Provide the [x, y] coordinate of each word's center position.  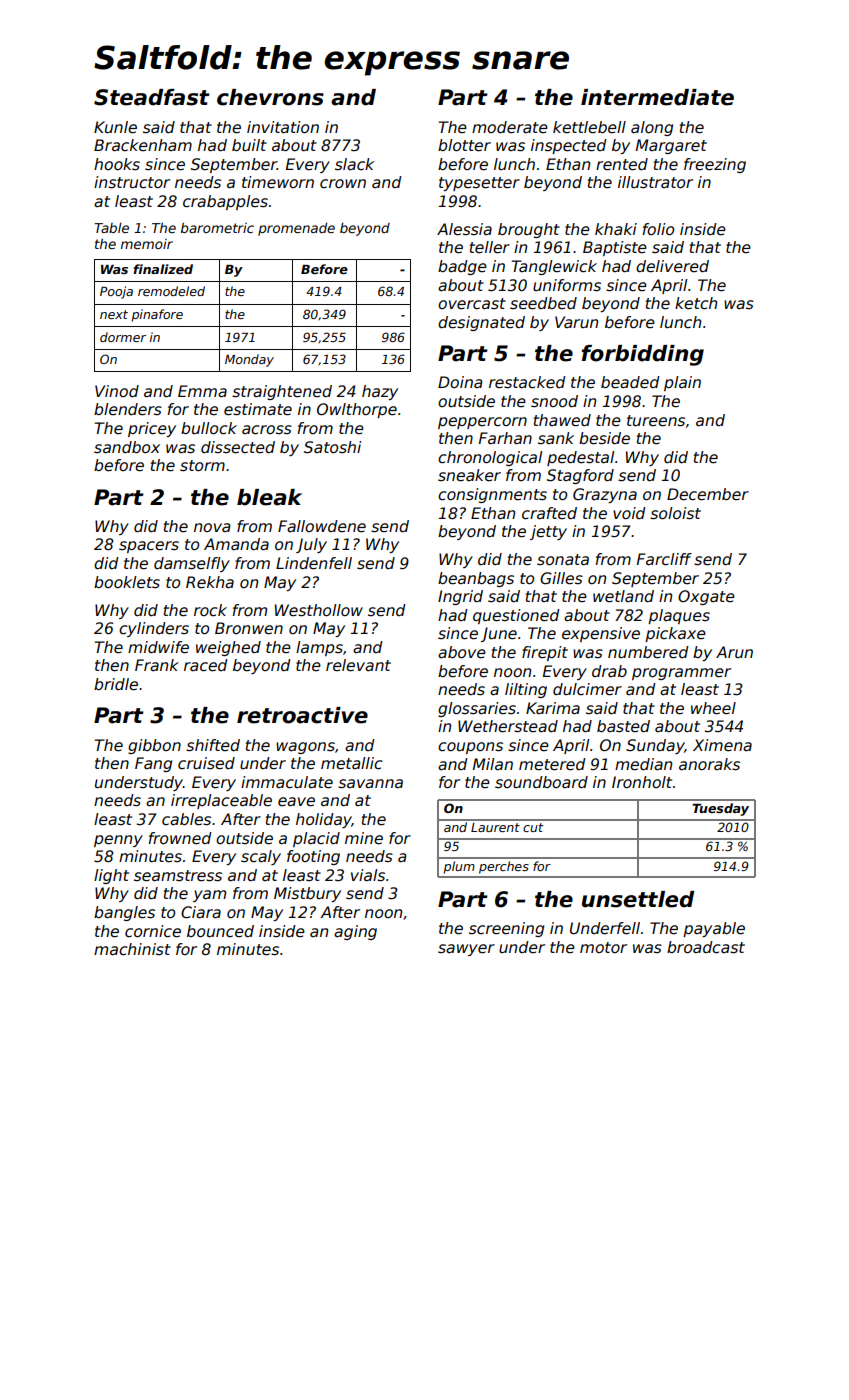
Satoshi [332, 447]
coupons [470, 748]
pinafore [157, 315]
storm [202, 466]
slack [354, 164]
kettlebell [589, 127]
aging [355, 932]
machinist [132, 949]
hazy [380, 392]
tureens [656, 421]
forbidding [642, 355]
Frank [157, 665]
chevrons [270, 97]
